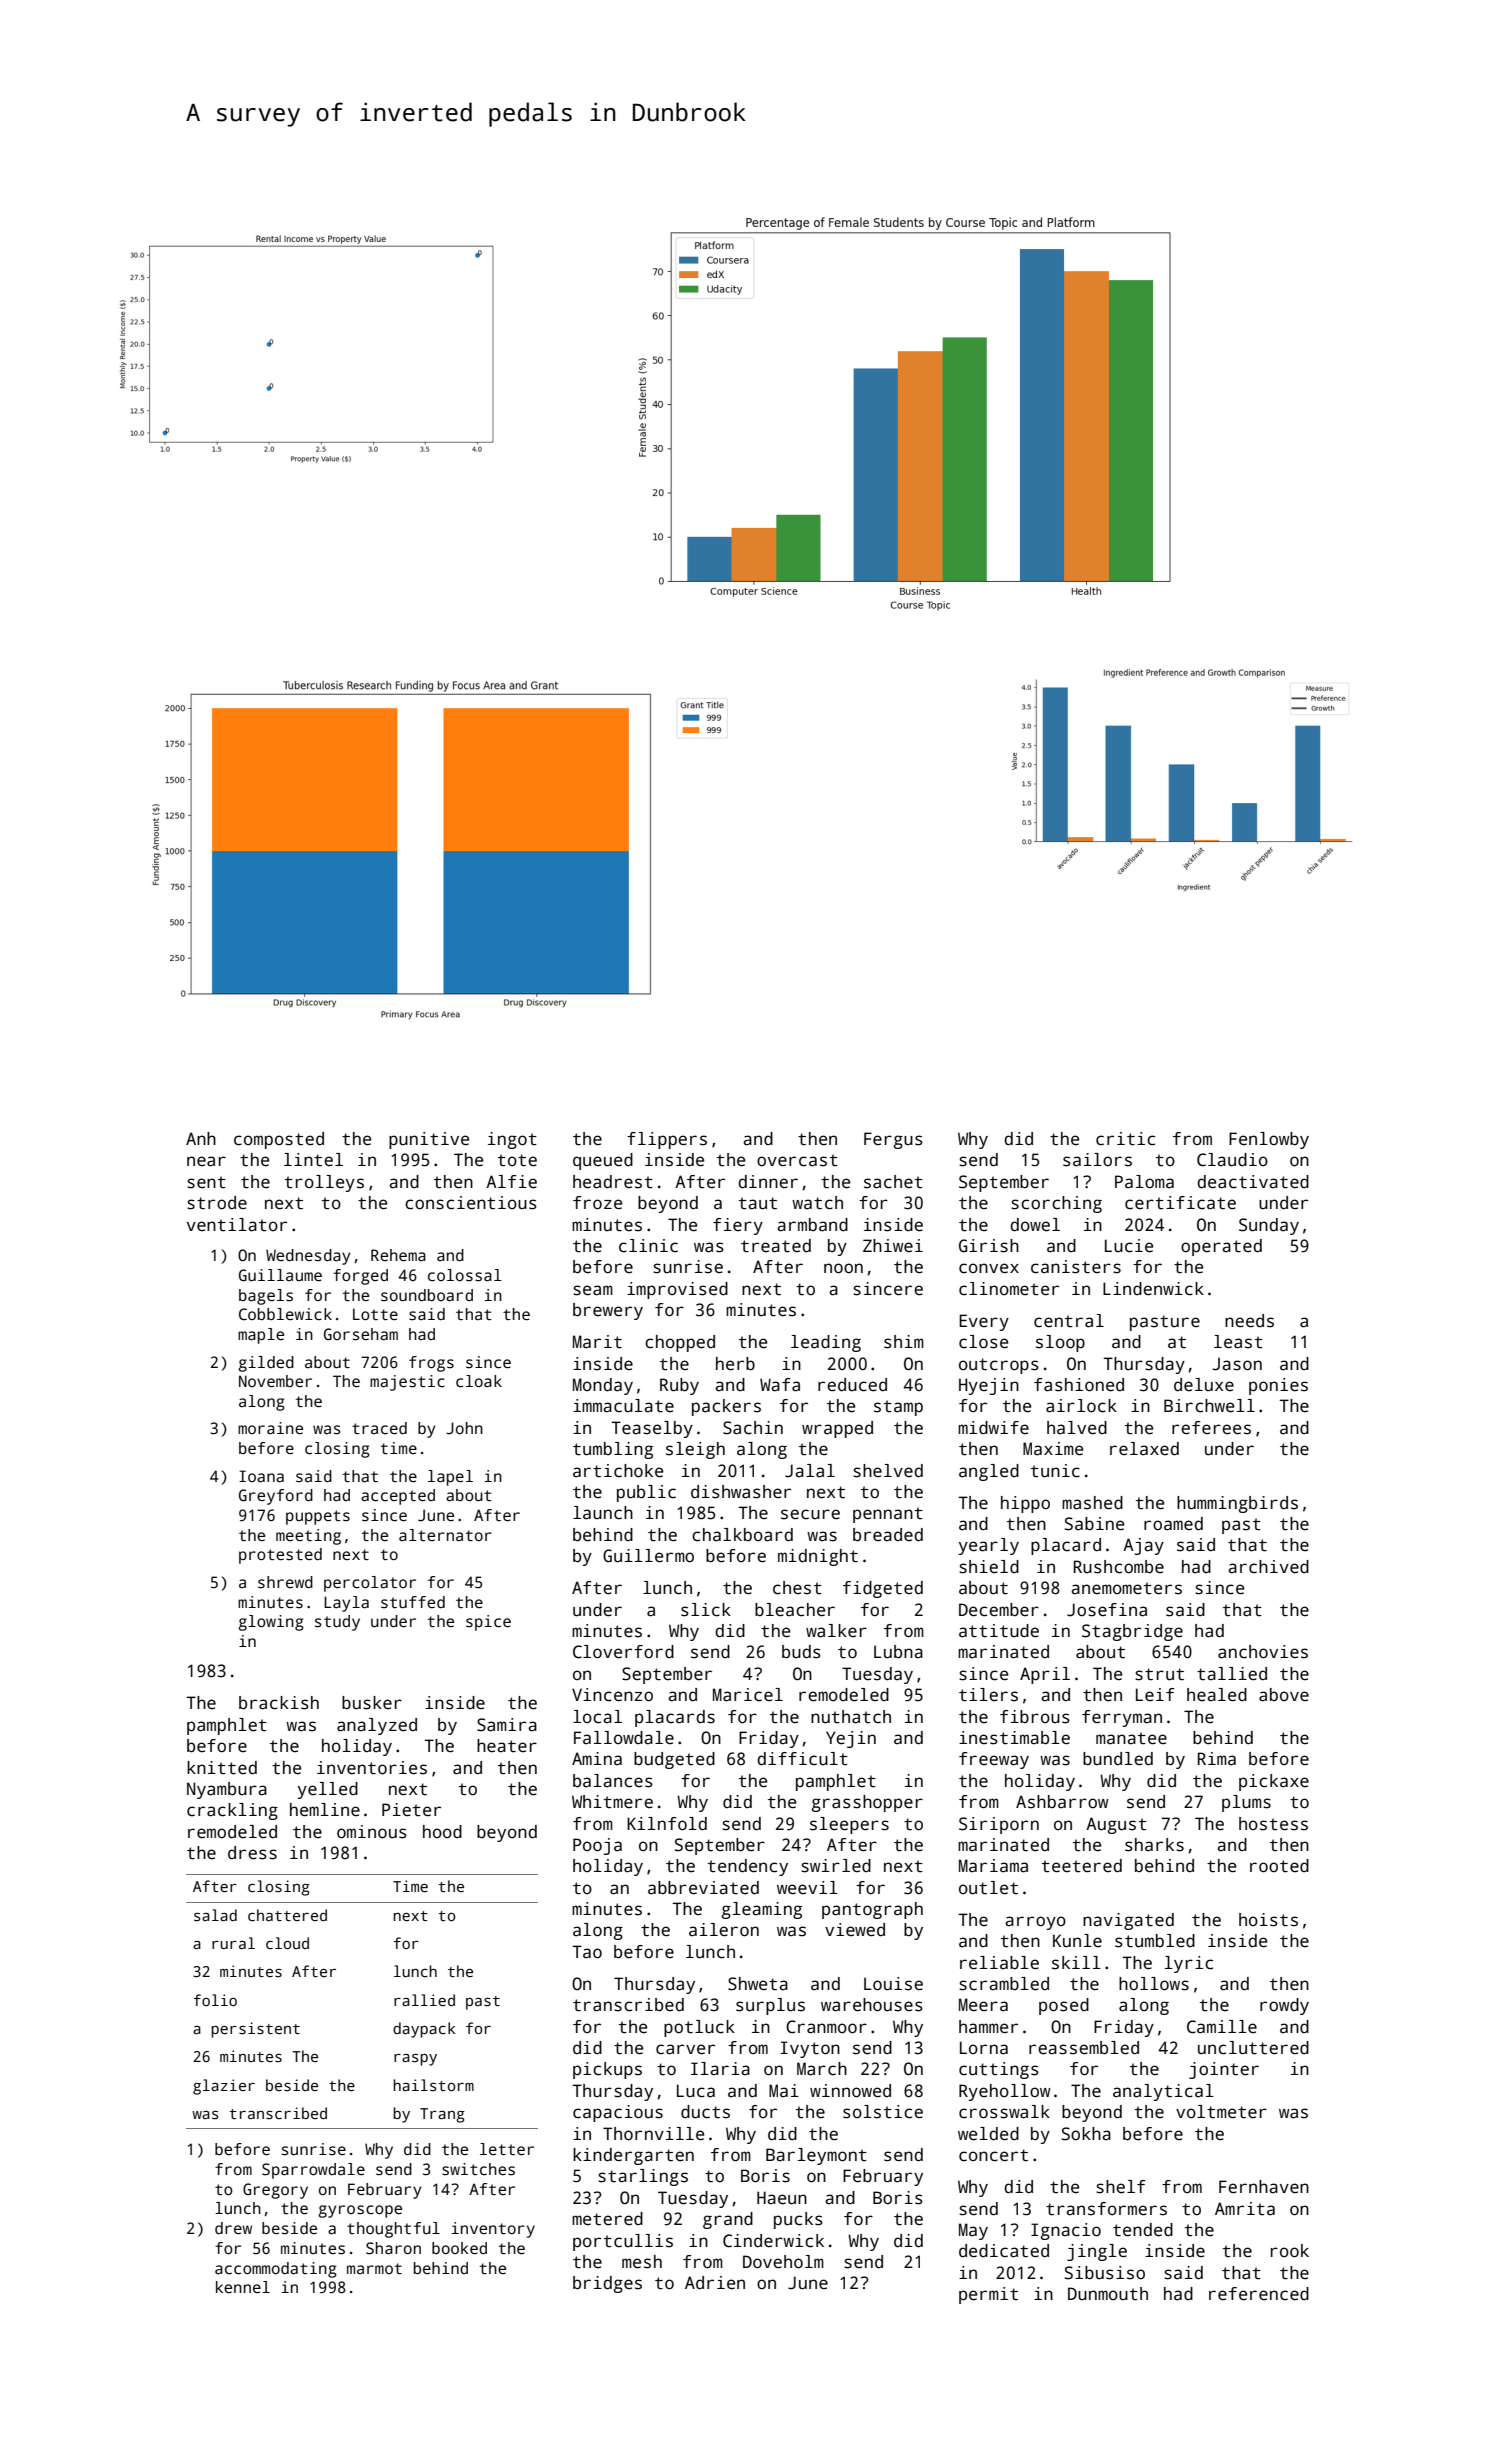 This screenshot has height=2464, width=1496. What do you see at coordinates (512, 1140) in the screenshot?
I see `ingot` at bounding box center [512, 1140].
